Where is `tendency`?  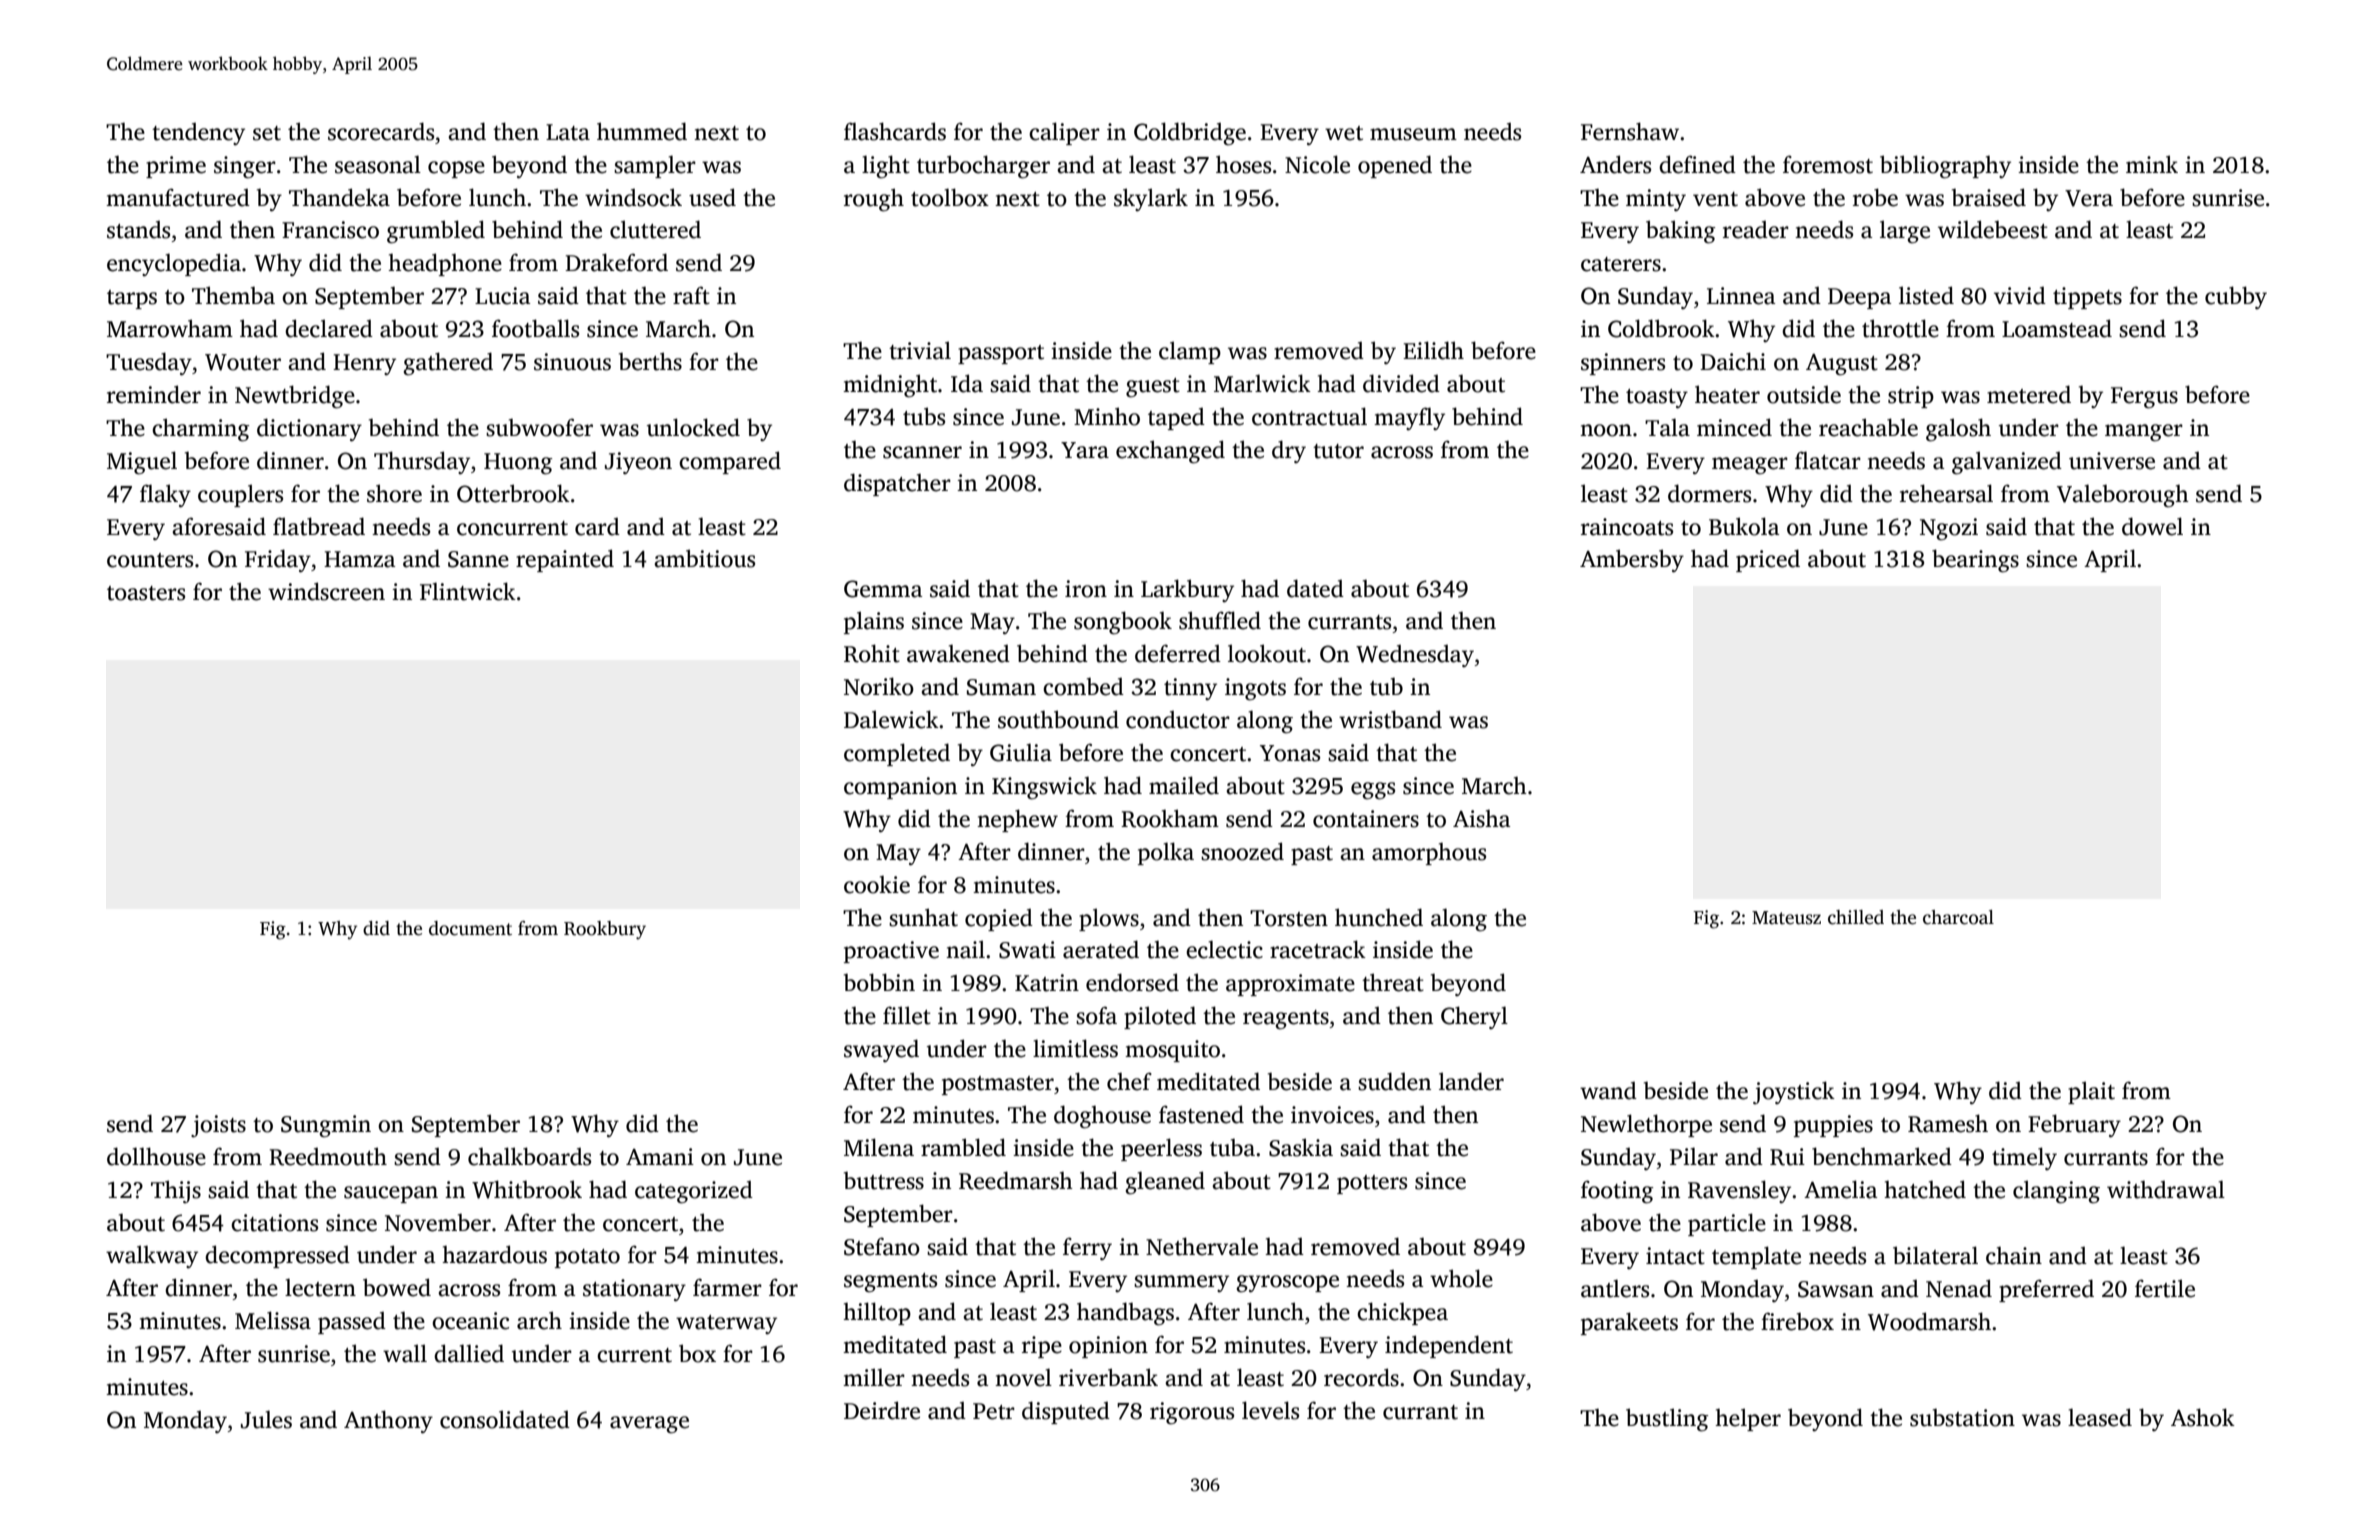
tendency is located at coordinates (198, 134).
